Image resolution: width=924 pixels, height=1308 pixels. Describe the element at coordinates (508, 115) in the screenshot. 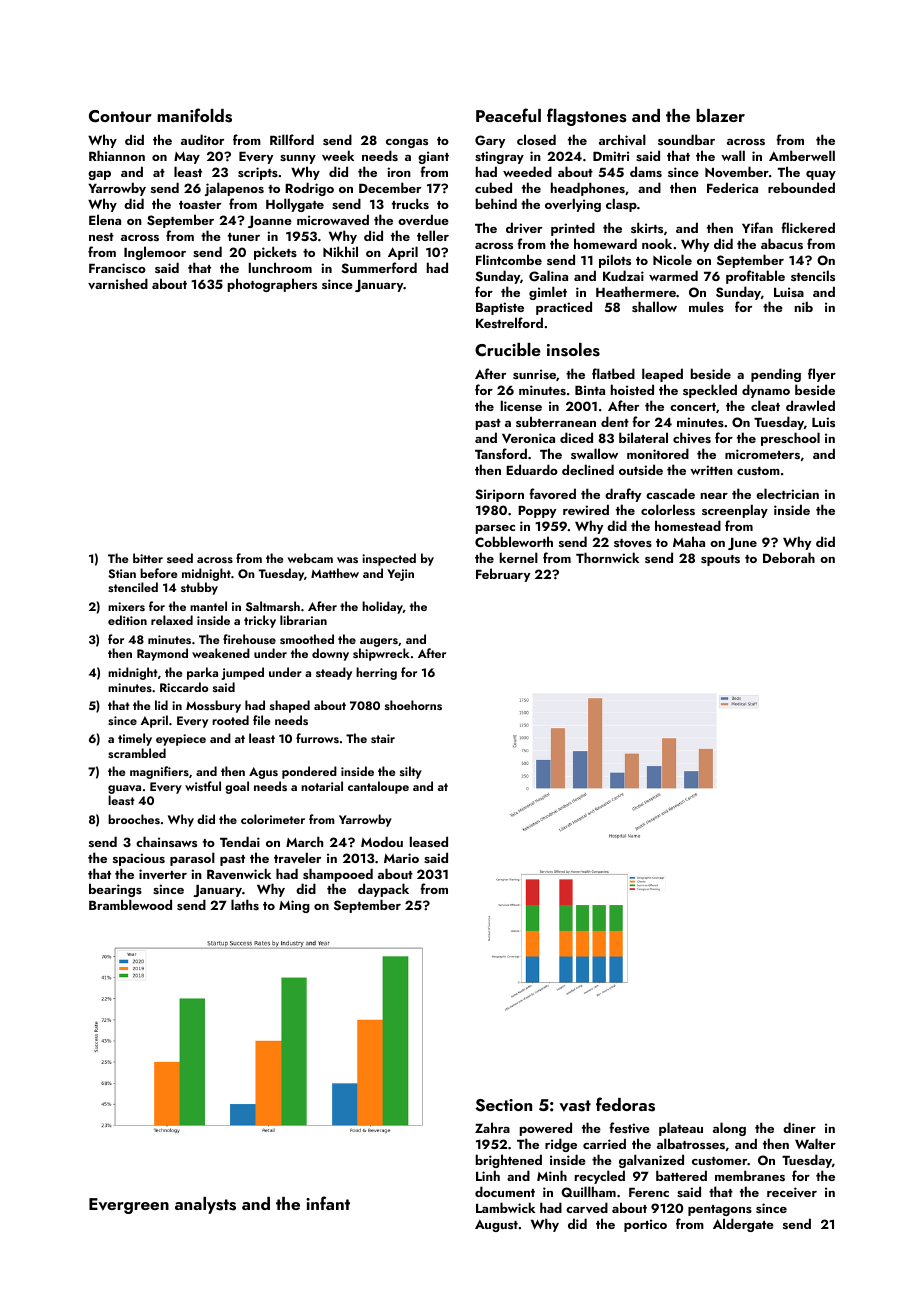

I see `Peaceful` at that location.
